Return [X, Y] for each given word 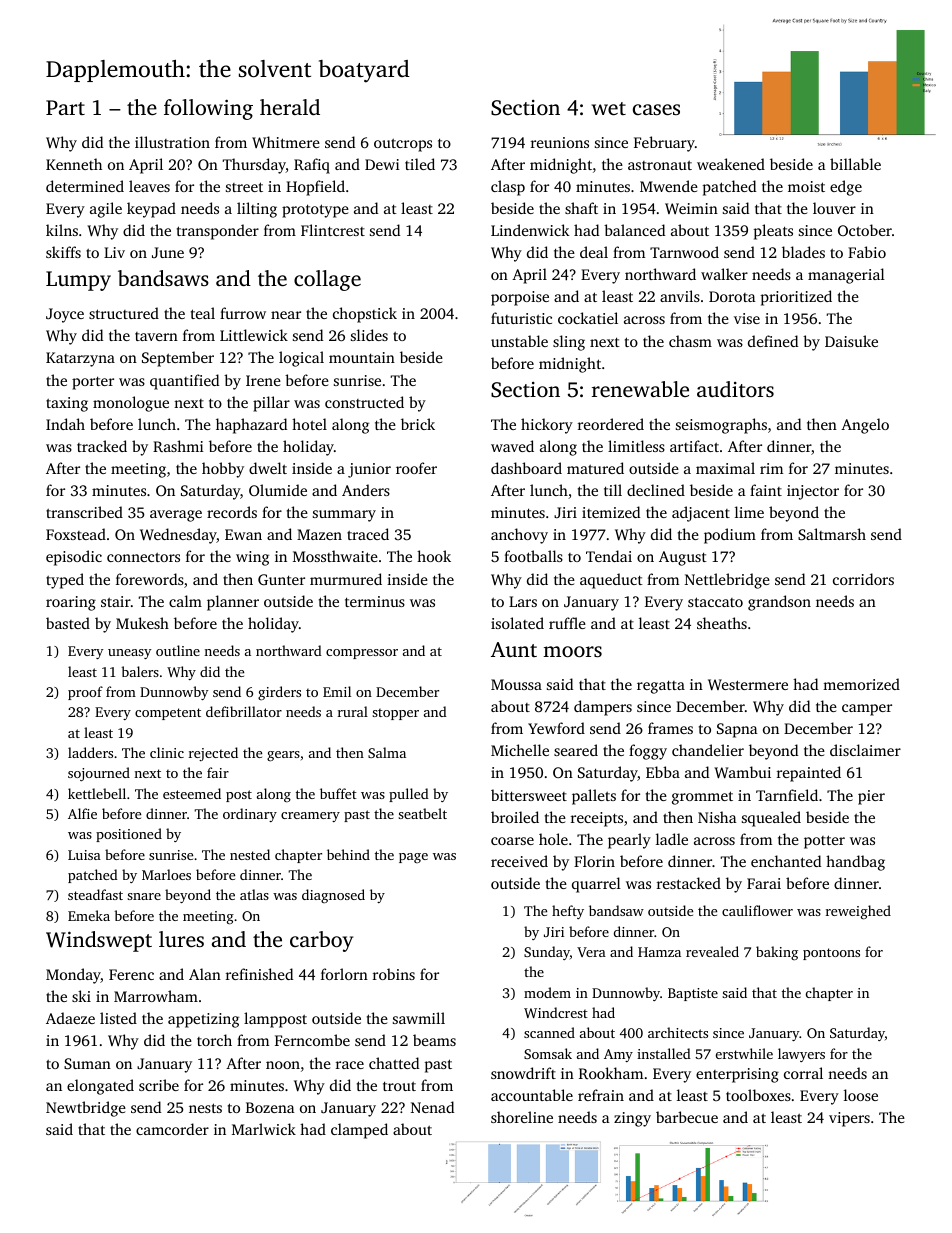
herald [290, 107]
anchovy [519, 536]
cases [656, 109]
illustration [172, 142]
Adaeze [70, 1018]
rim [771, 468]
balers [140, 671]
